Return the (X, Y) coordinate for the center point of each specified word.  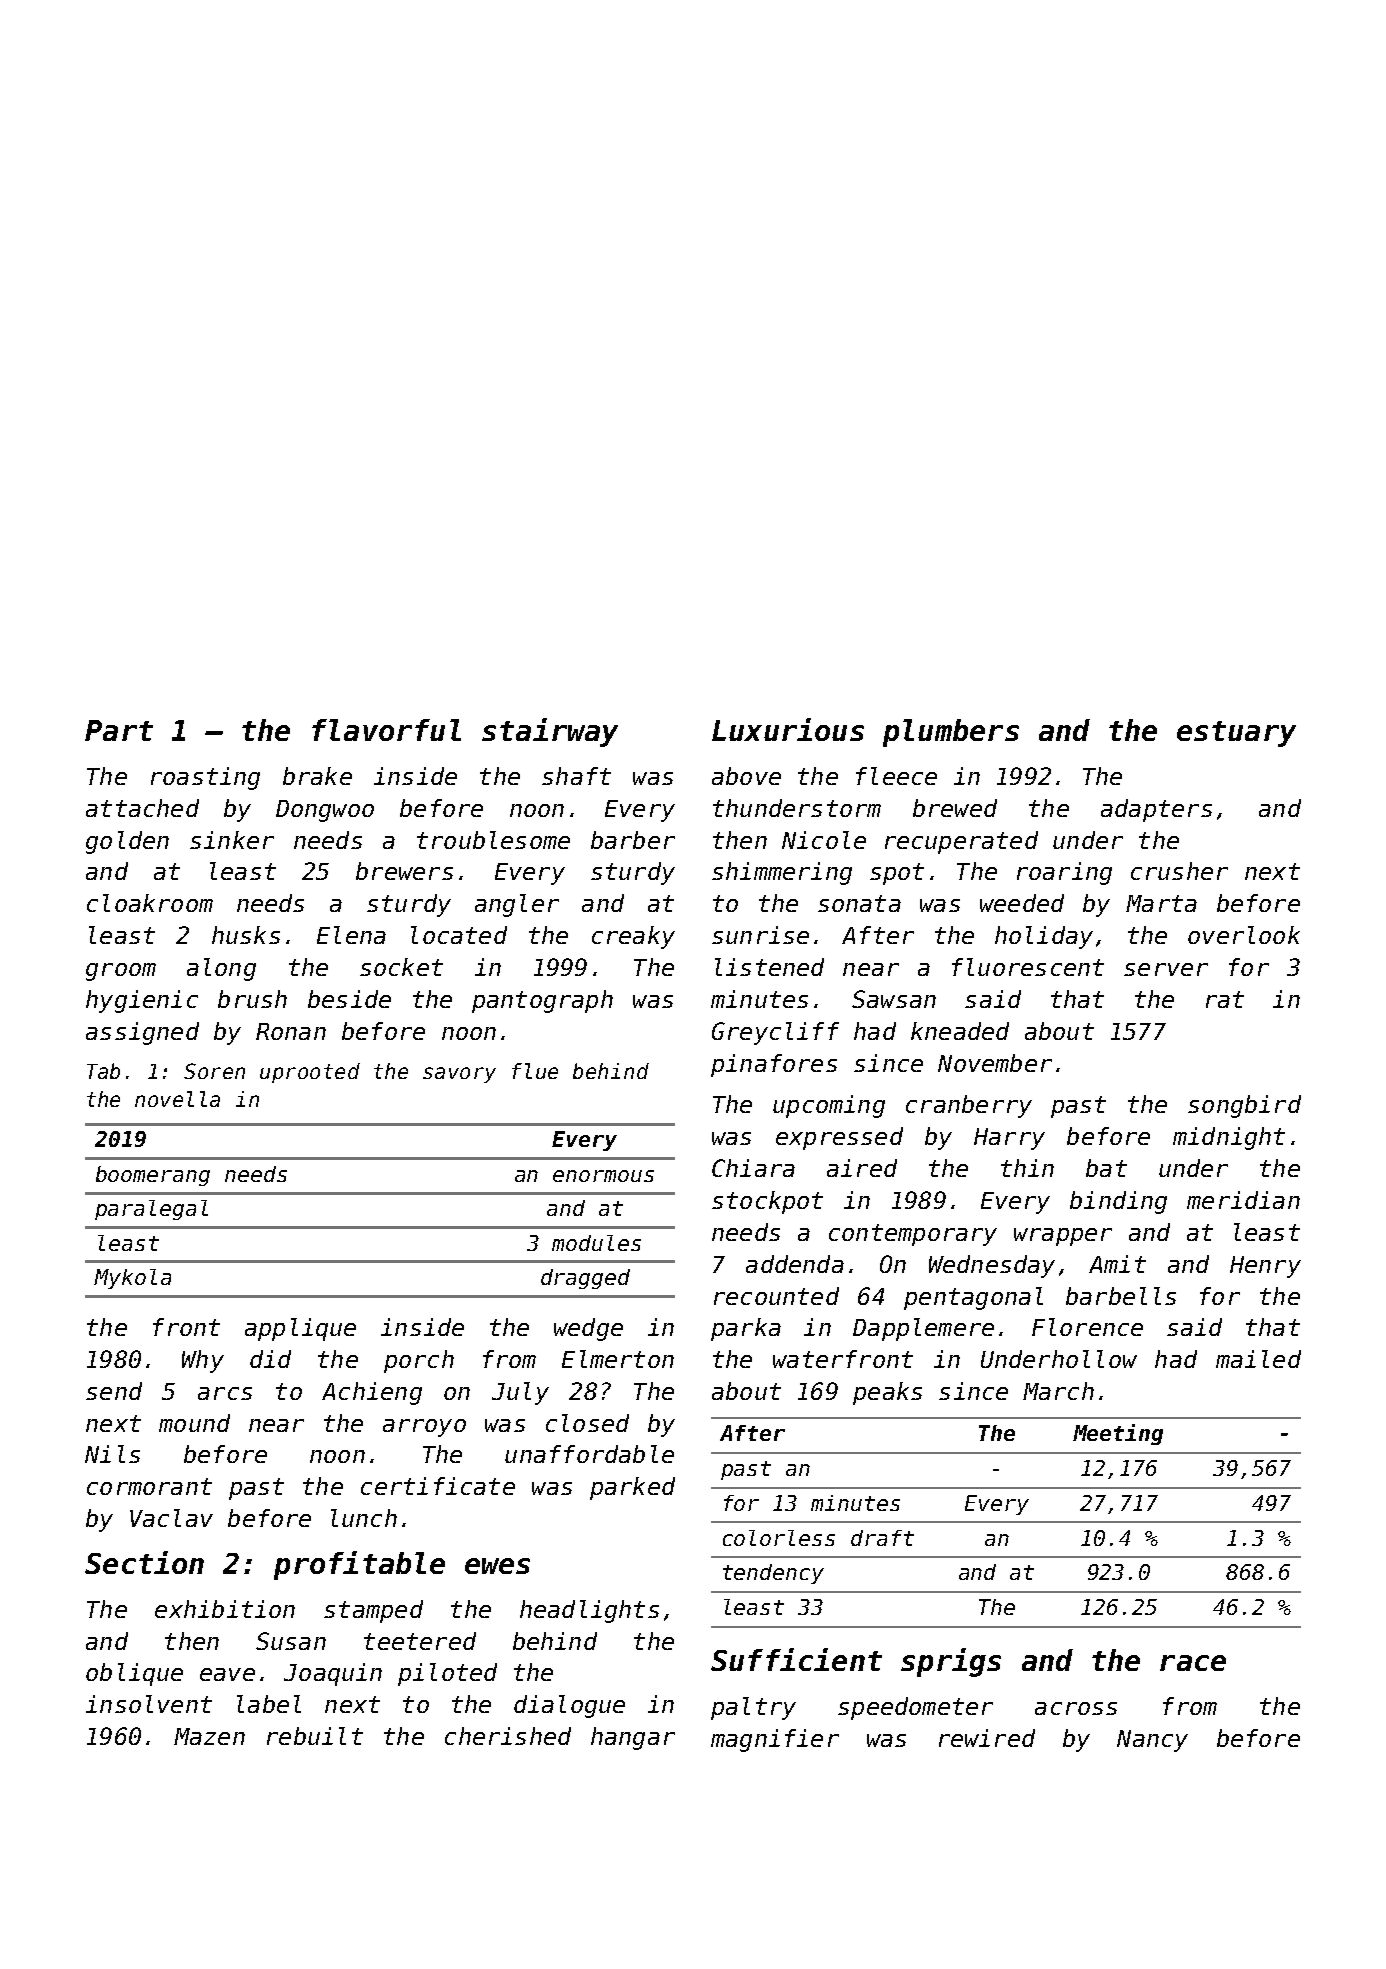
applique (300, 1329)
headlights (589, 1611)
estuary (1236, 734)
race (1193, 1663)
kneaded (960, 1031)
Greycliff (775, 1033)
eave (227, 1674)
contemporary (913, 1235)
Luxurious (788, 729)
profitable (359, 1565)
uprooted (310, 1073)
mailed (1258, 1359)
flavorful (386, 730)
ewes (497, 1566)
